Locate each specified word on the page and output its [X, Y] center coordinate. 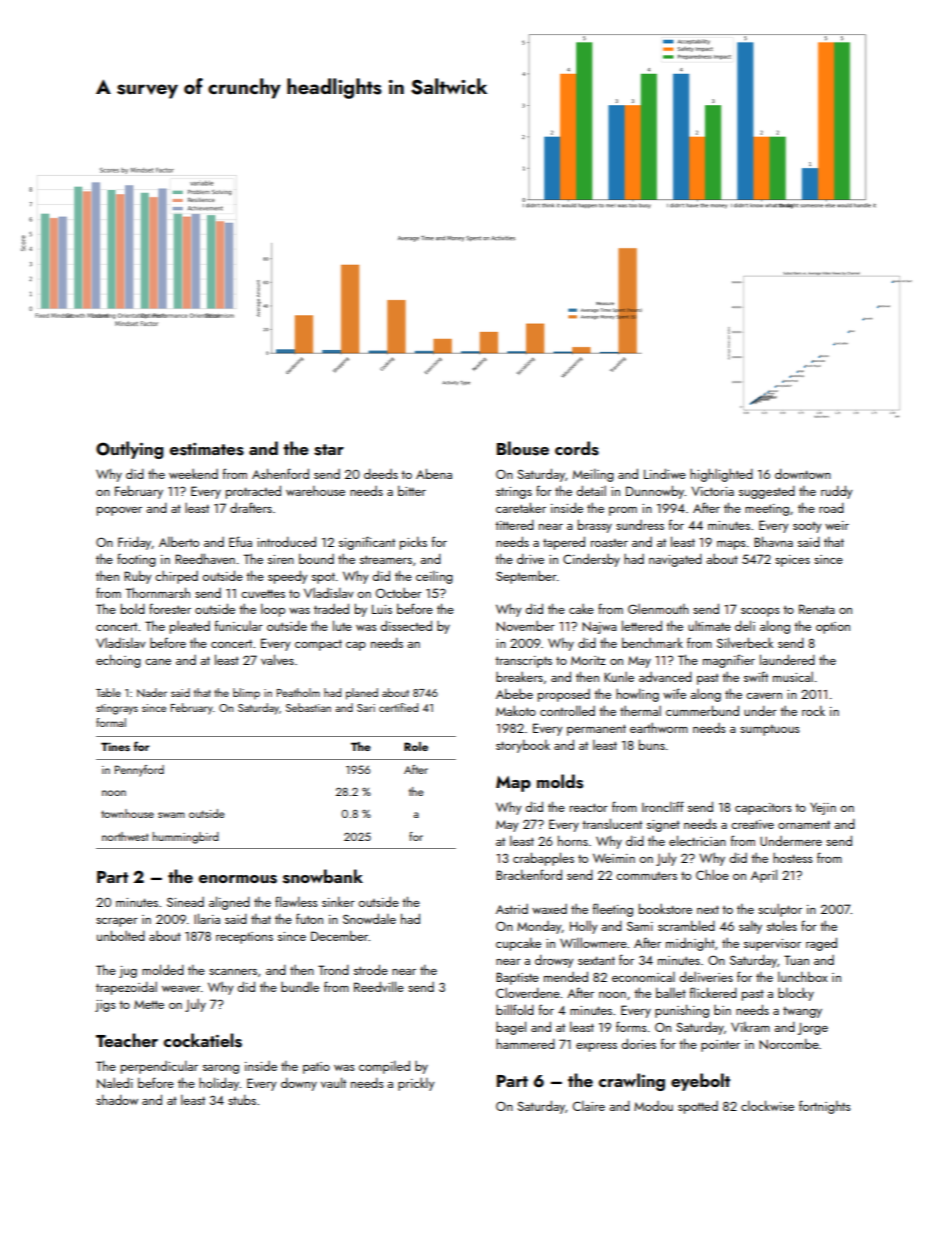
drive [530, 558]
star [329, 450]
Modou [653, 1106]
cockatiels [203, 1040]
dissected [406, 625]
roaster [609, 543]
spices [792, 561]
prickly [416, 1084]
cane [158, 662]
